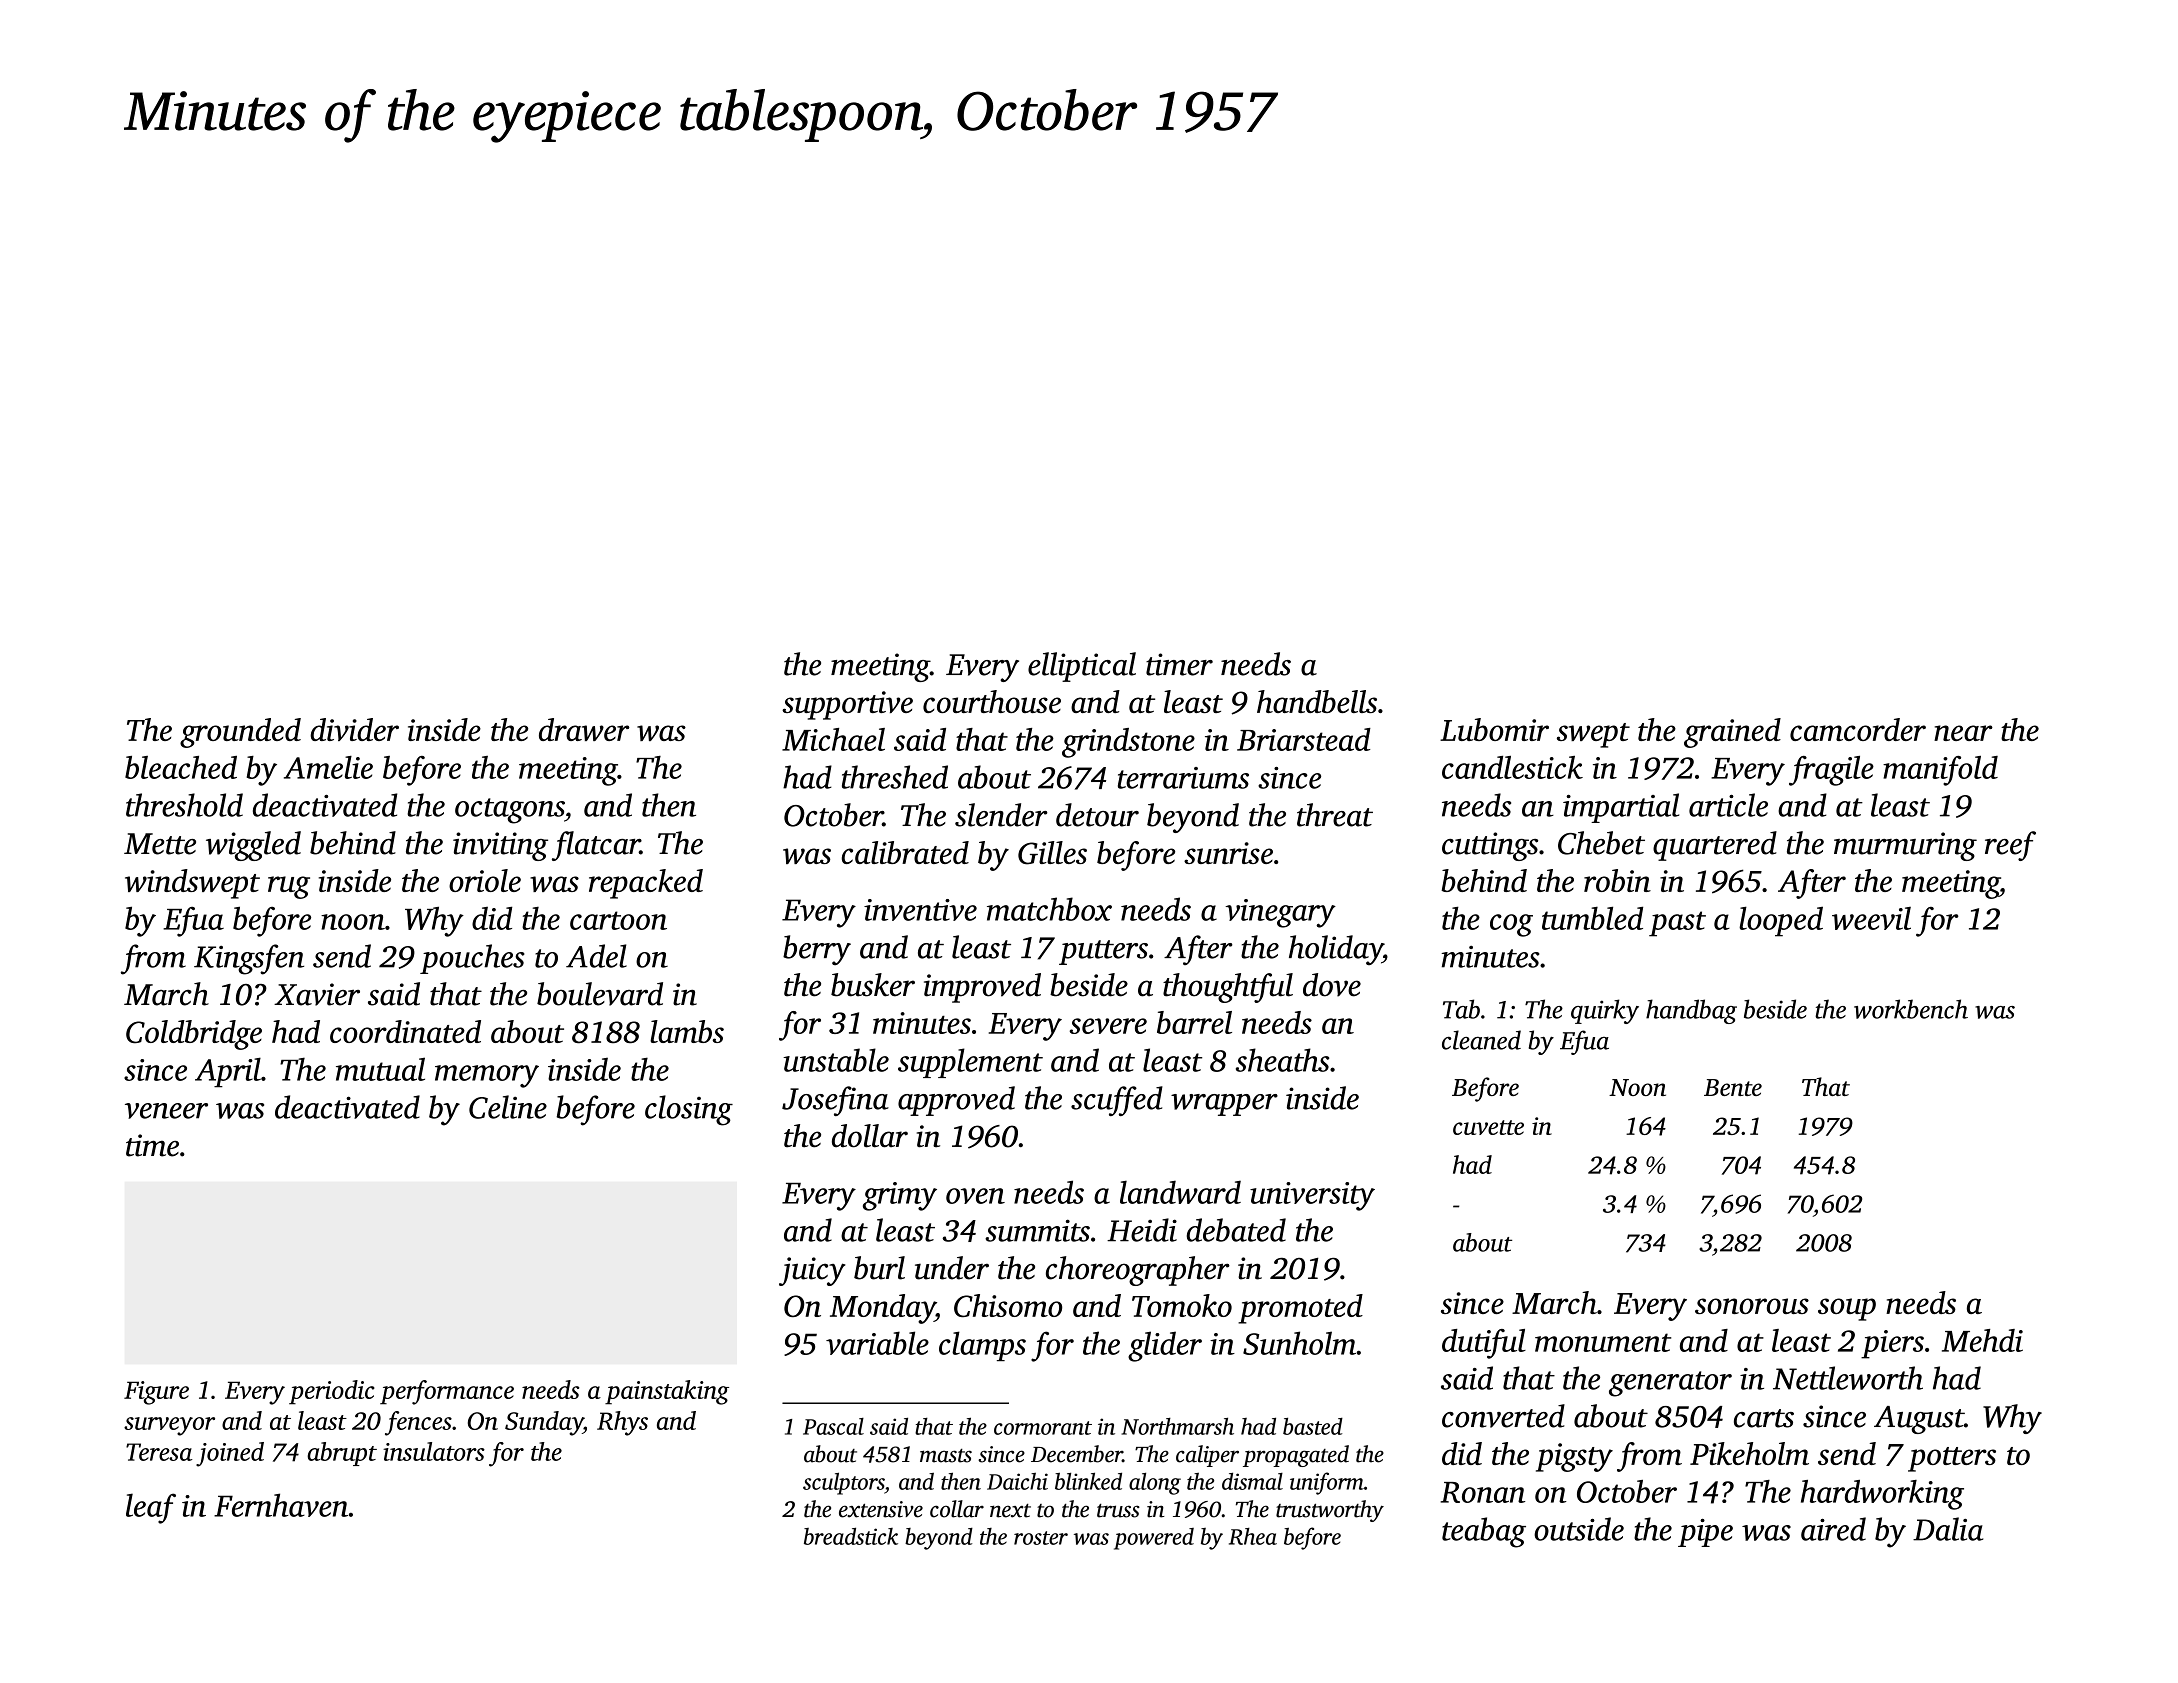 This document has height=1683, width=2178. What do you see at coordinates (1871, 918) in the document?
I see `weevil` at bounding box center [1871, 918].
